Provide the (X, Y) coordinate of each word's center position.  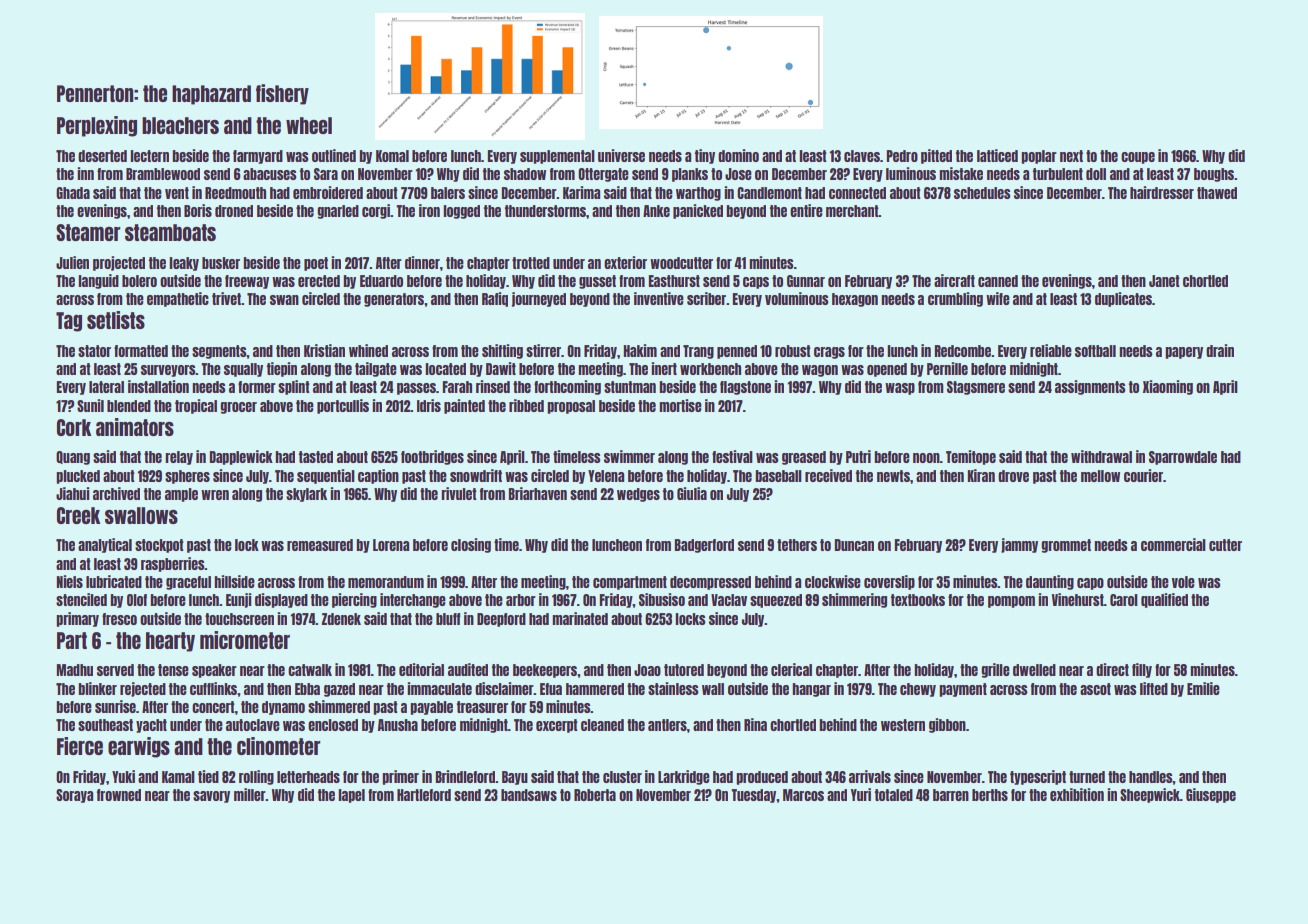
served (115, 670)
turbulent (1058, 174)
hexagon (855, 300)
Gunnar (806, 281)
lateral (106, 387)
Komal (392, 156)
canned (998, 281)
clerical (791, 669)
